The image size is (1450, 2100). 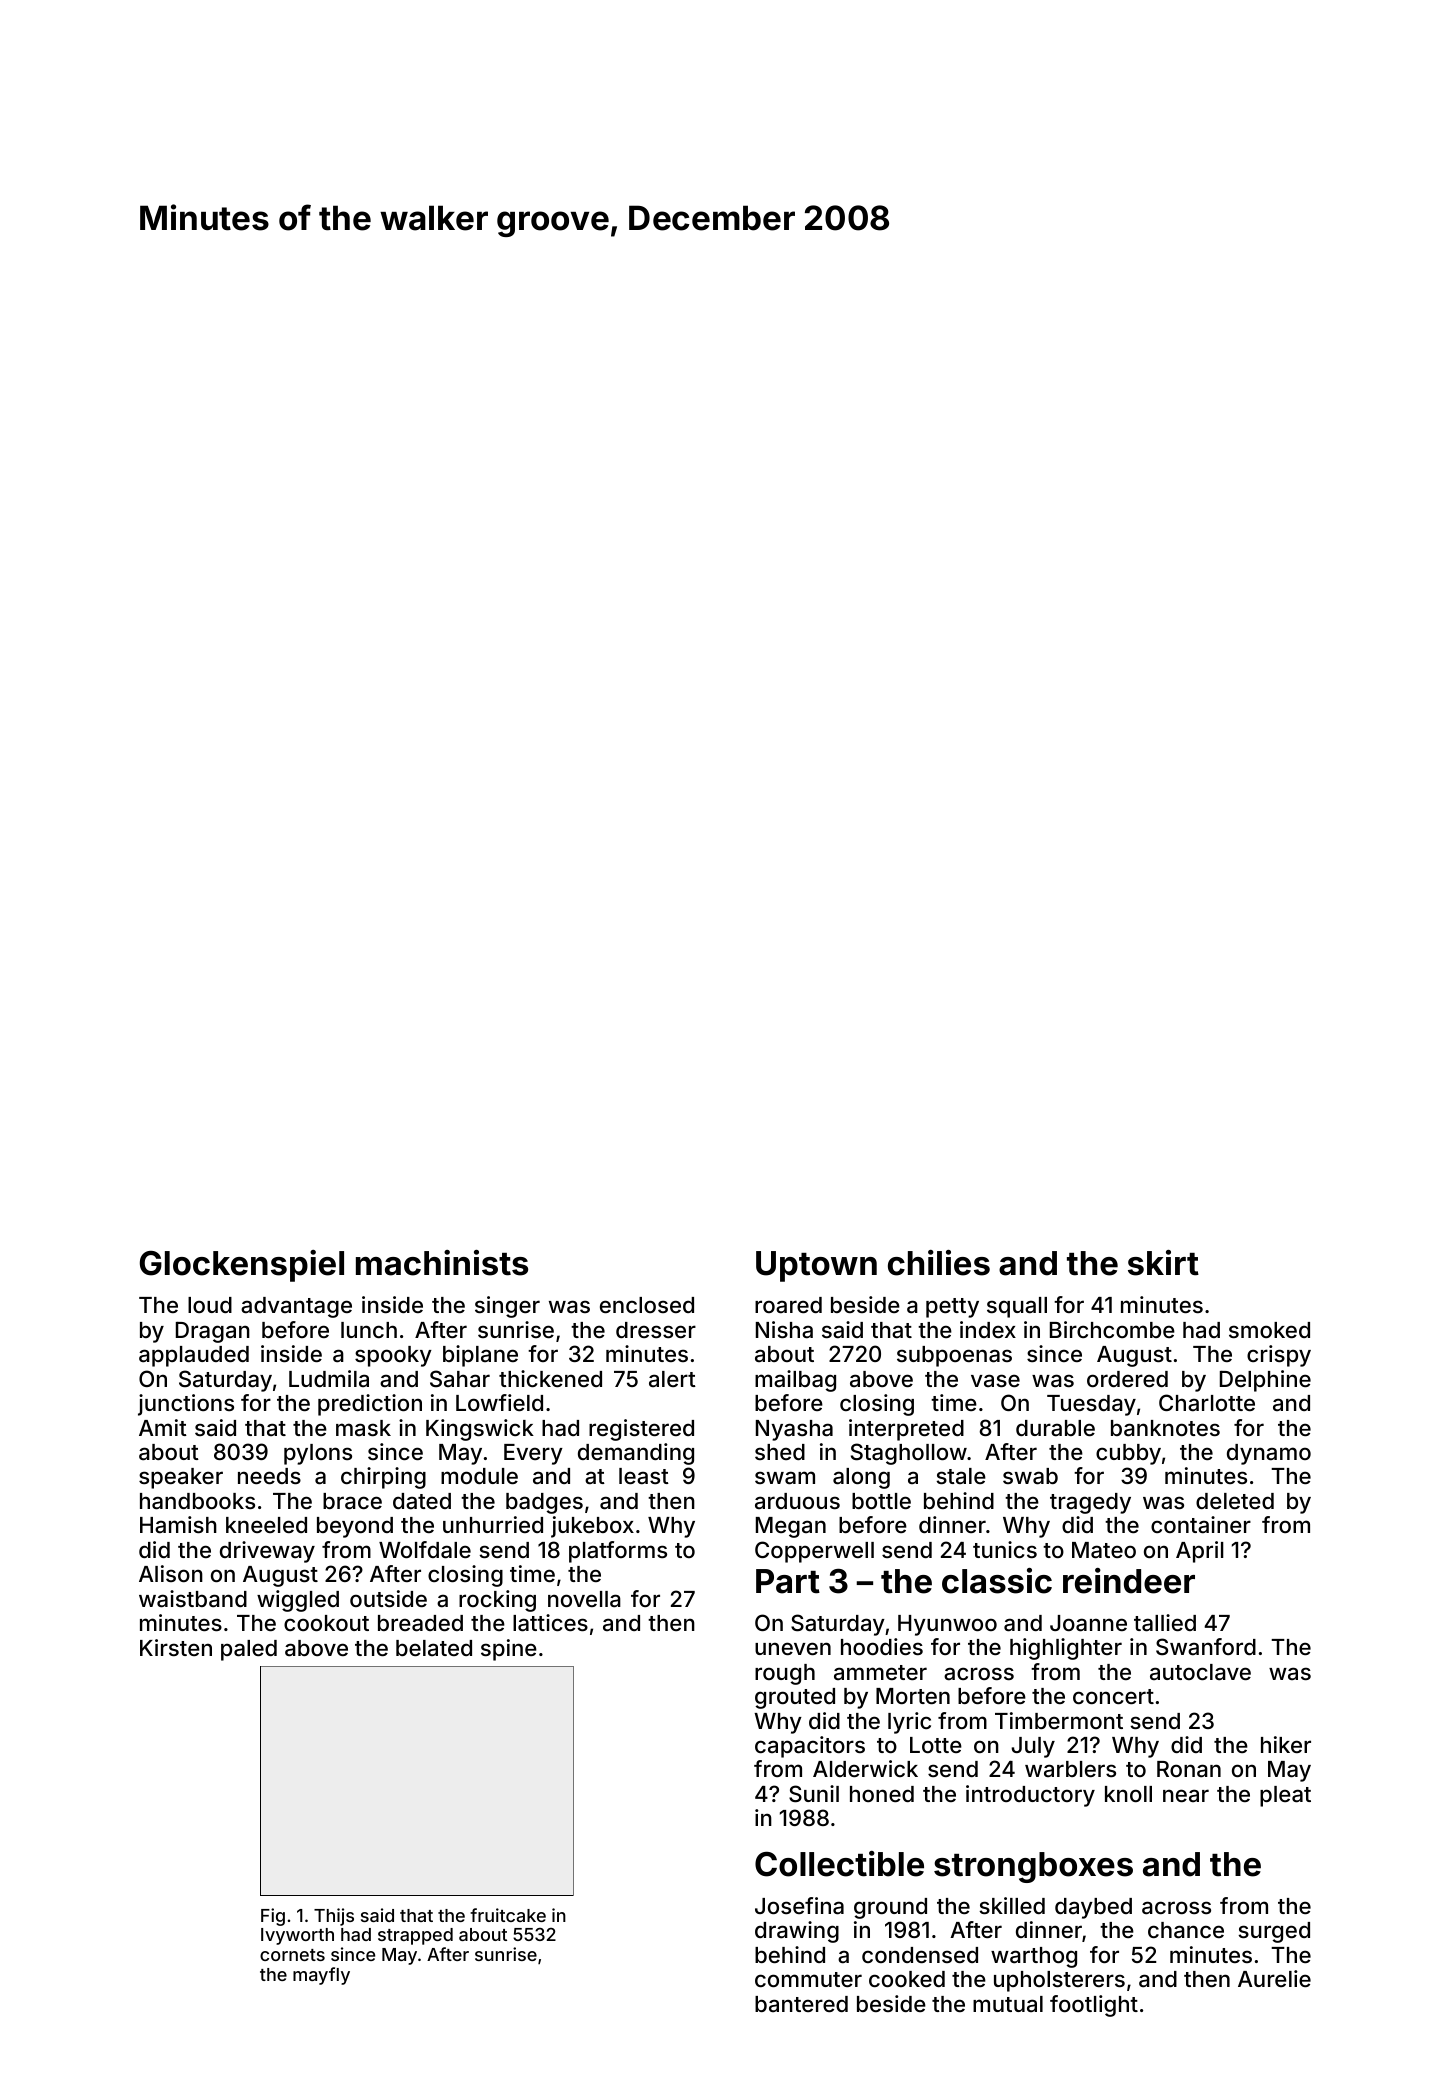 I want to click on surged, so click(x=1274, y=1932).
